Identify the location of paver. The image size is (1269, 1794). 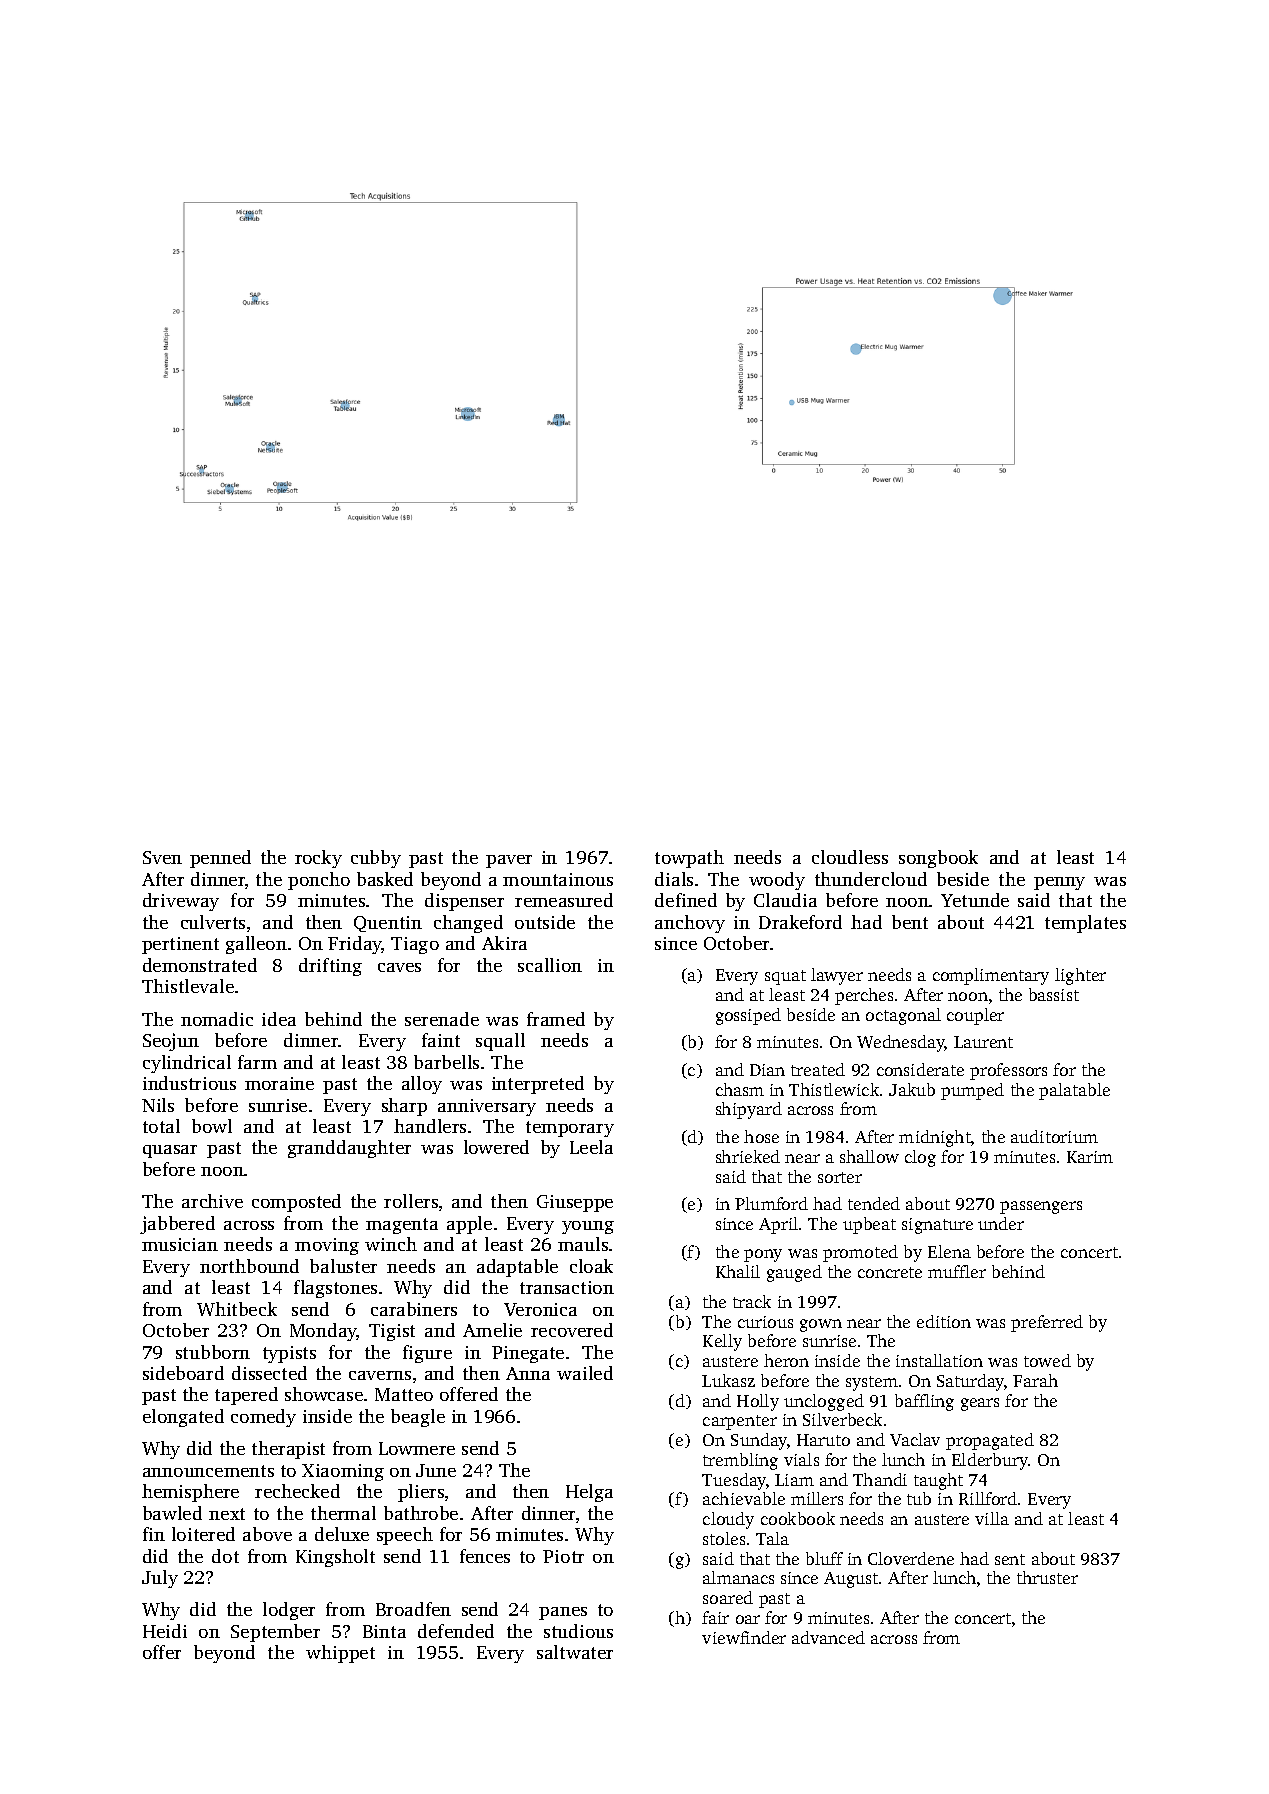
(509, 861).
